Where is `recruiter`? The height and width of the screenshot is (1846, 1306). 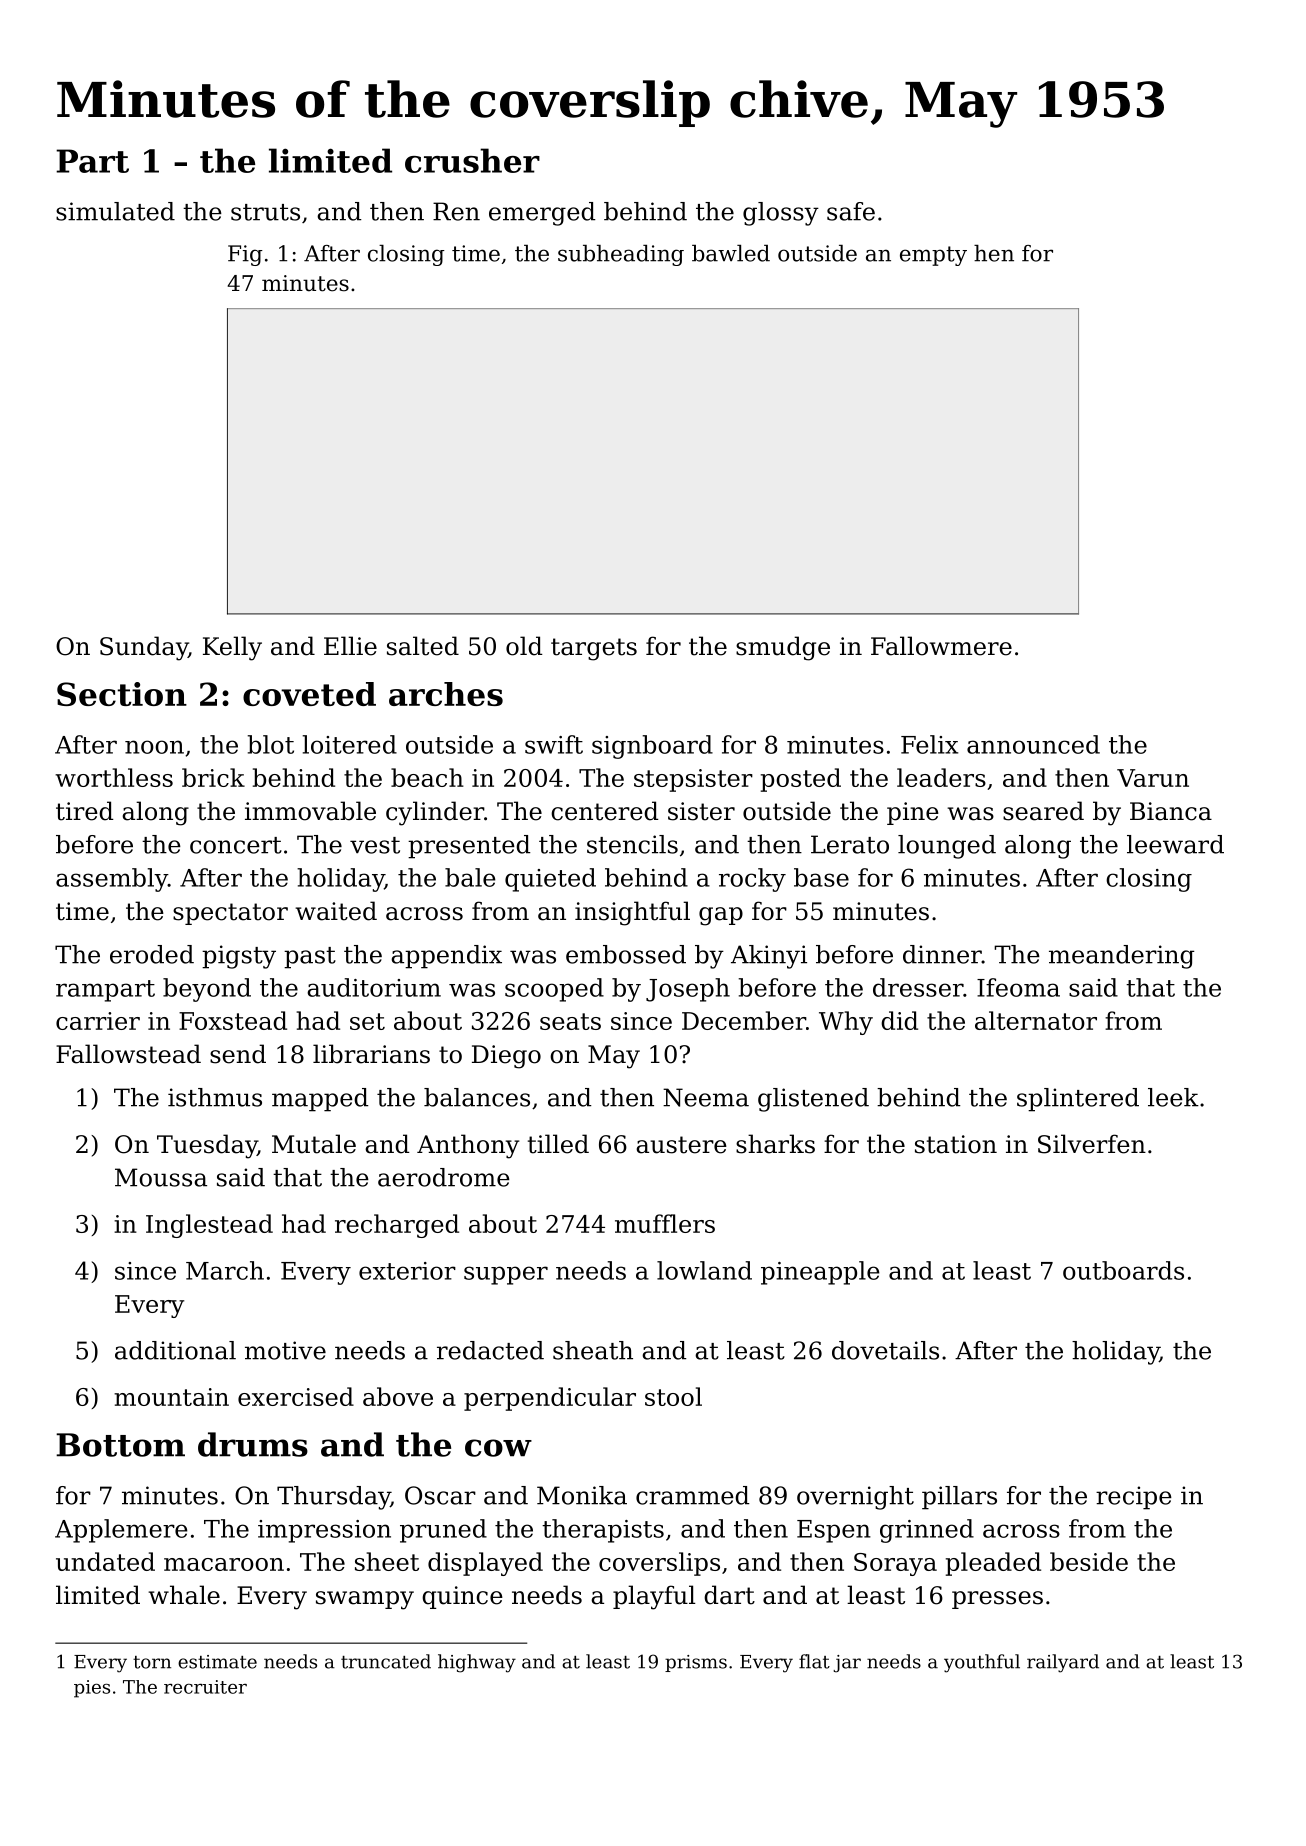
recruiter is located at coordinates (205, 1687).
